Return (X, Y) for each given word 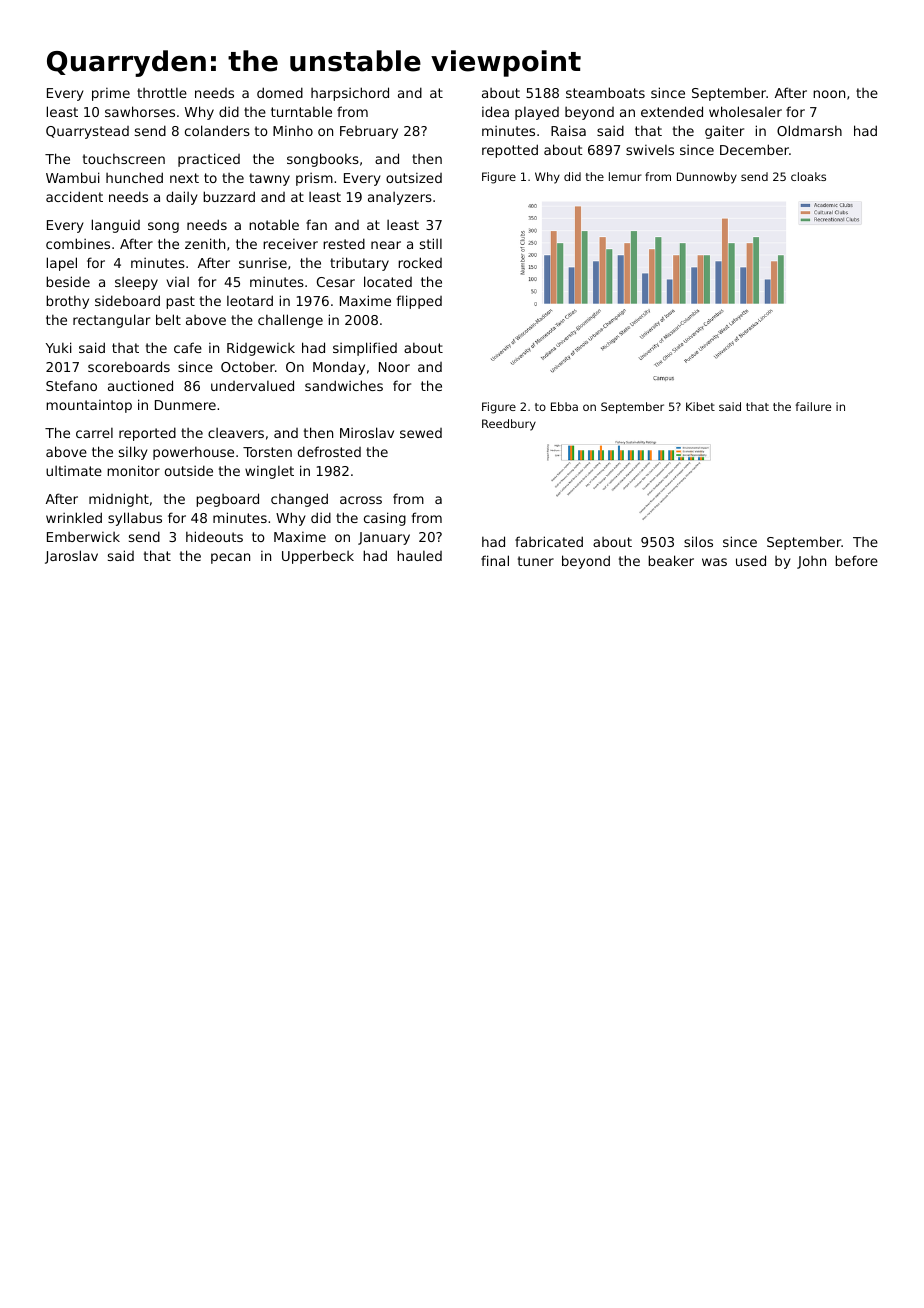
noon (829, 94)
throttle (162, 93)
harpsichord (350, 94)
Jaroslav (71, 557)
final (495, 560)
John (811, 562)
